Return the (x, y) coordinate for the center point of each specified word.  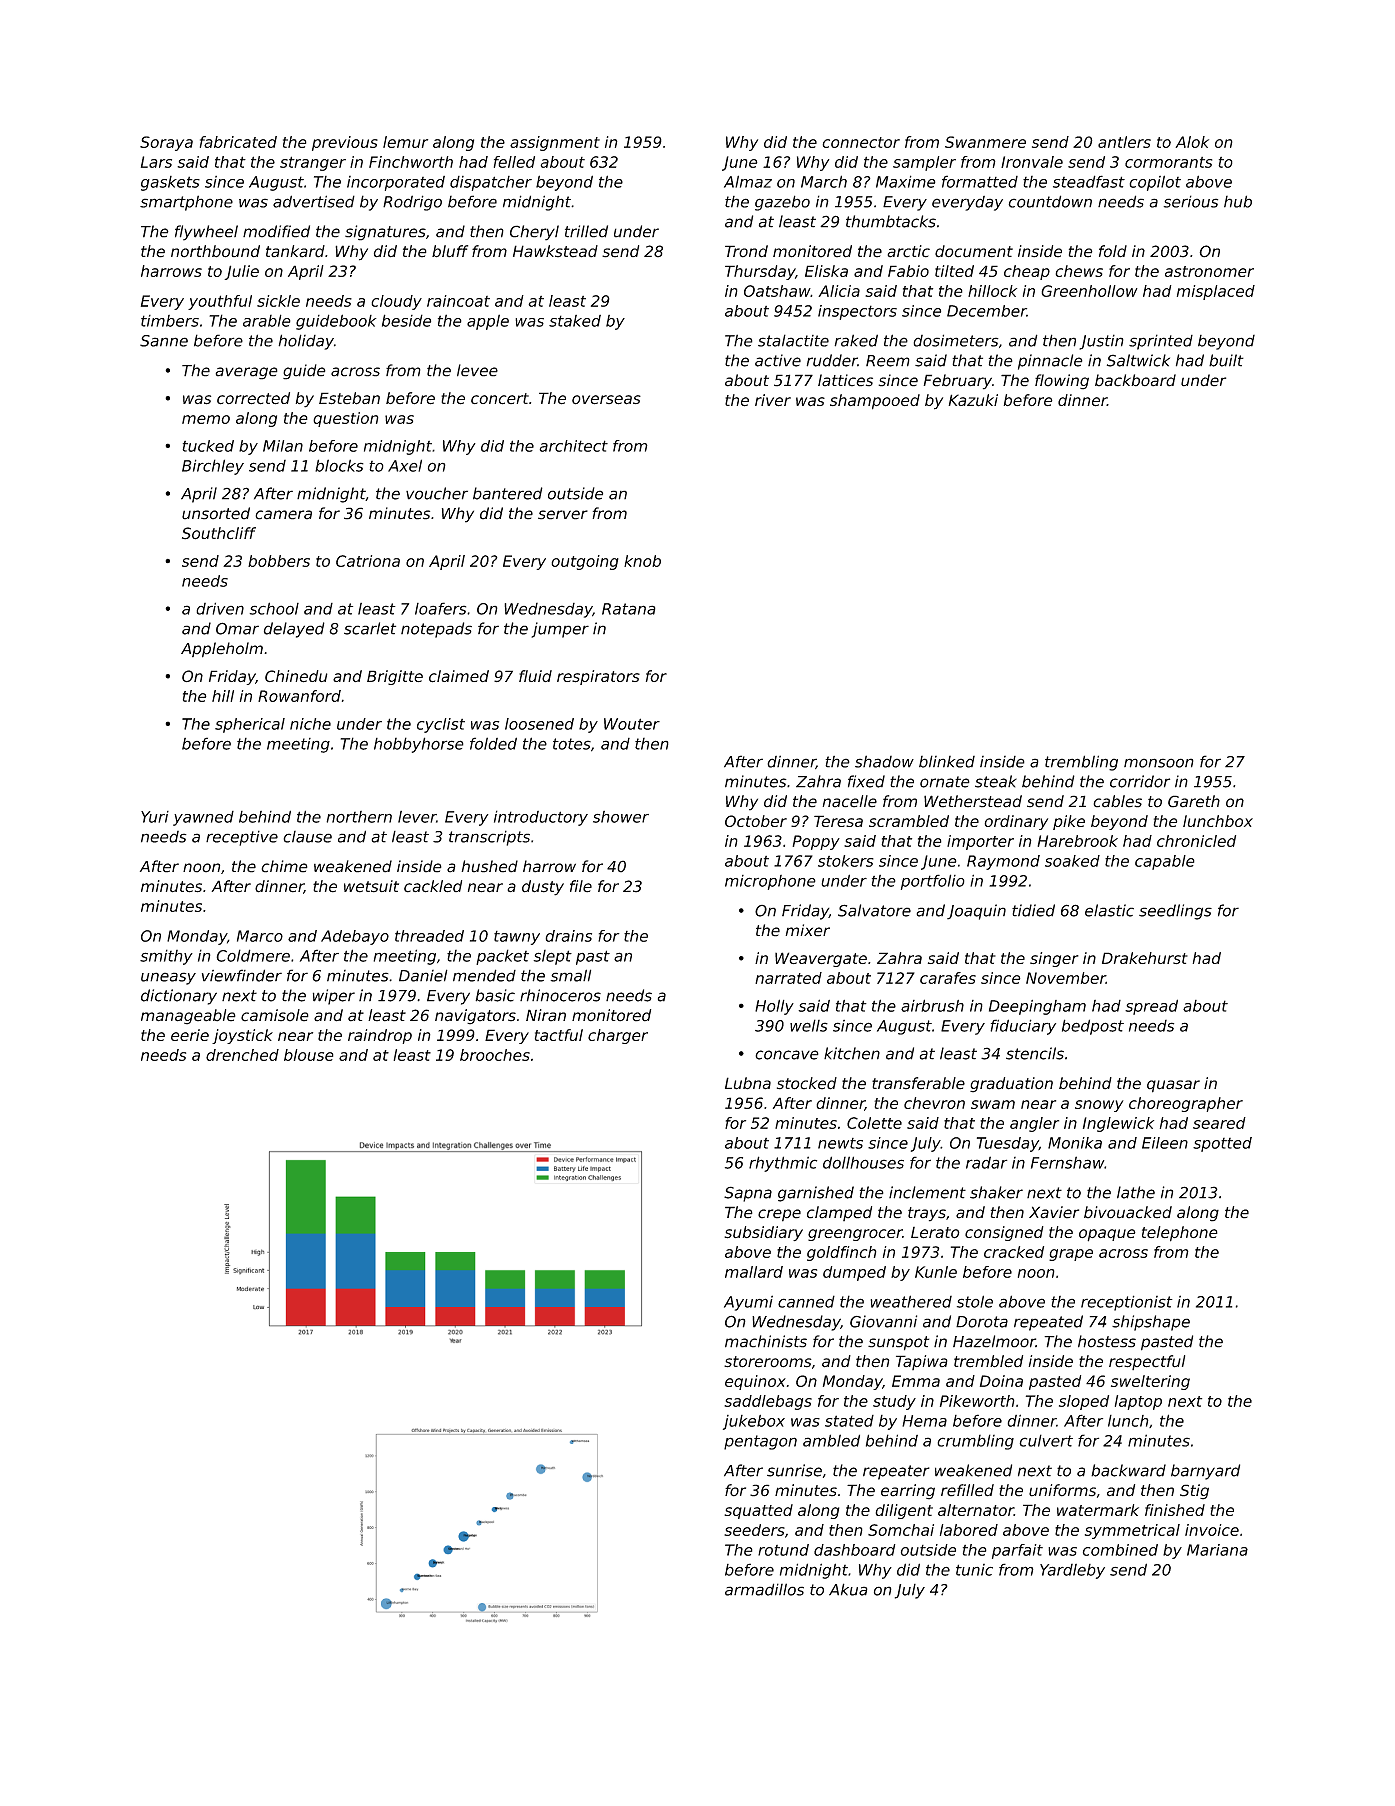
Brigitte (395, 677)
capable (1165, 862)
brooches (495, 1055)
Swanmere (985, 142)
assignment (555, 143)
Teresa (838, 821)
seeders (754, 1530)
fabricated (238, 142)
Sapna (748, 1194)
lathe (1136, 1192)
